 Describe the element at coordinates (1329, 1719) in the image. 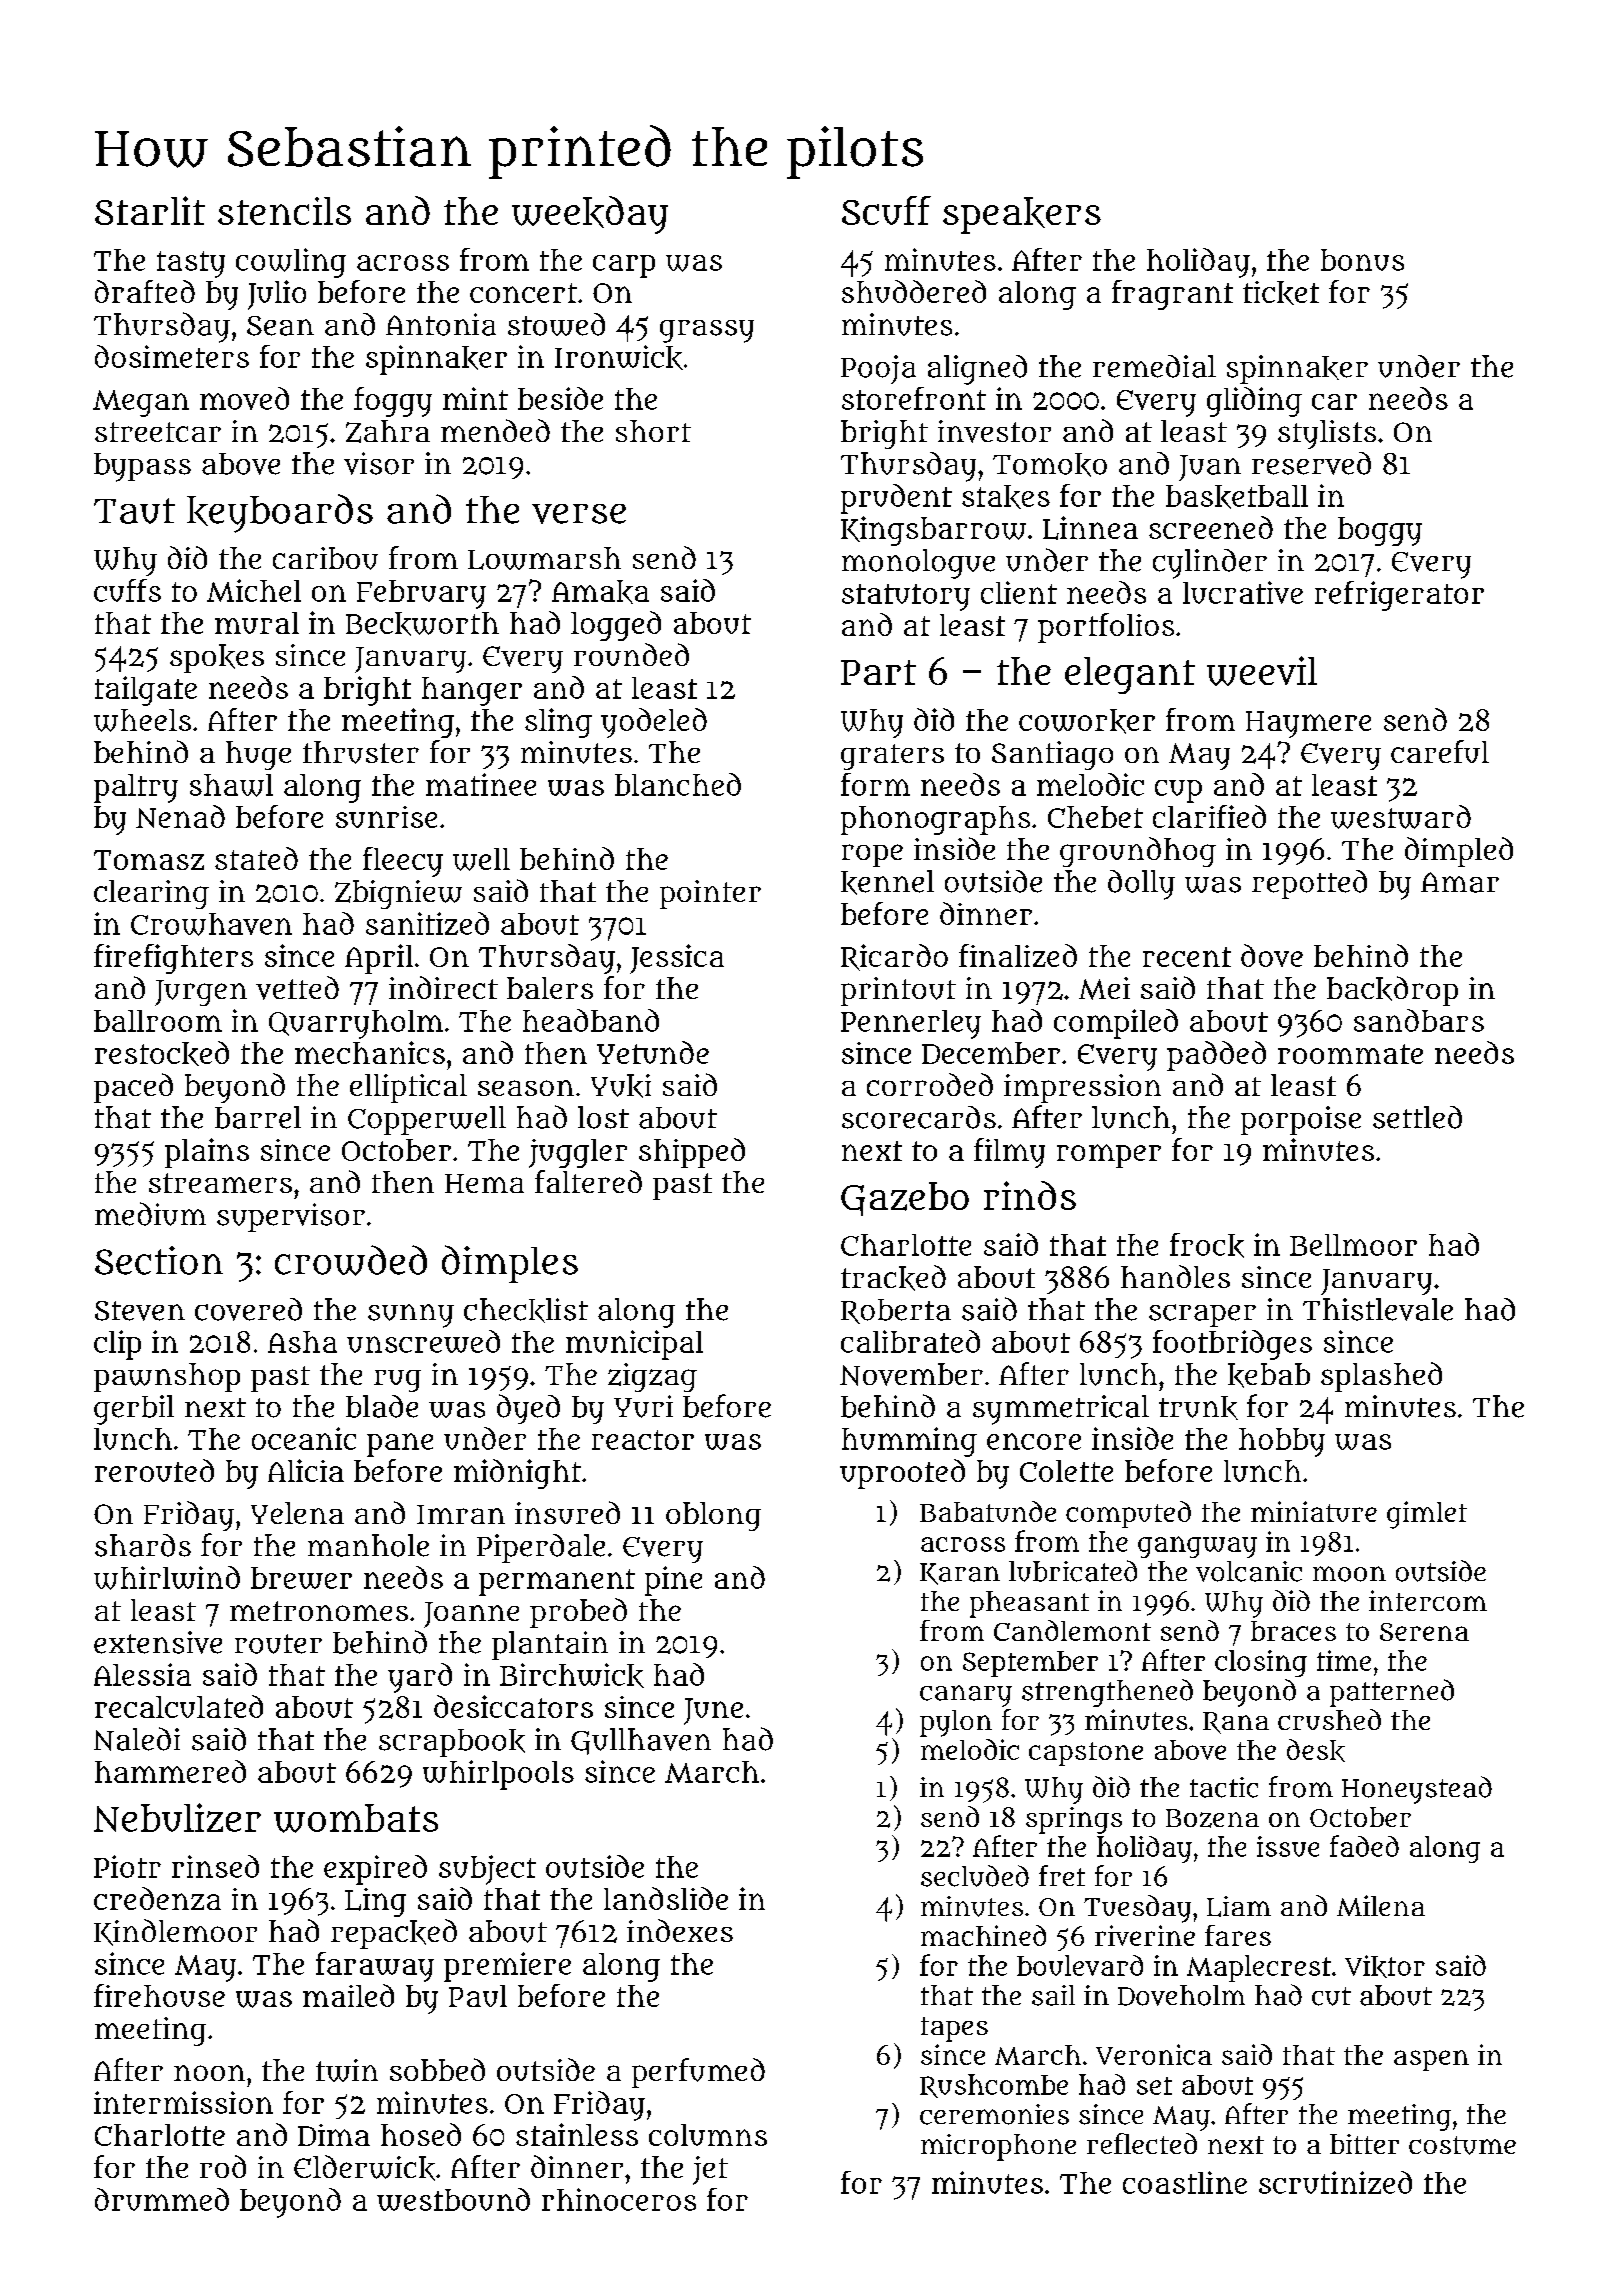

I see `crushed` at that location.
